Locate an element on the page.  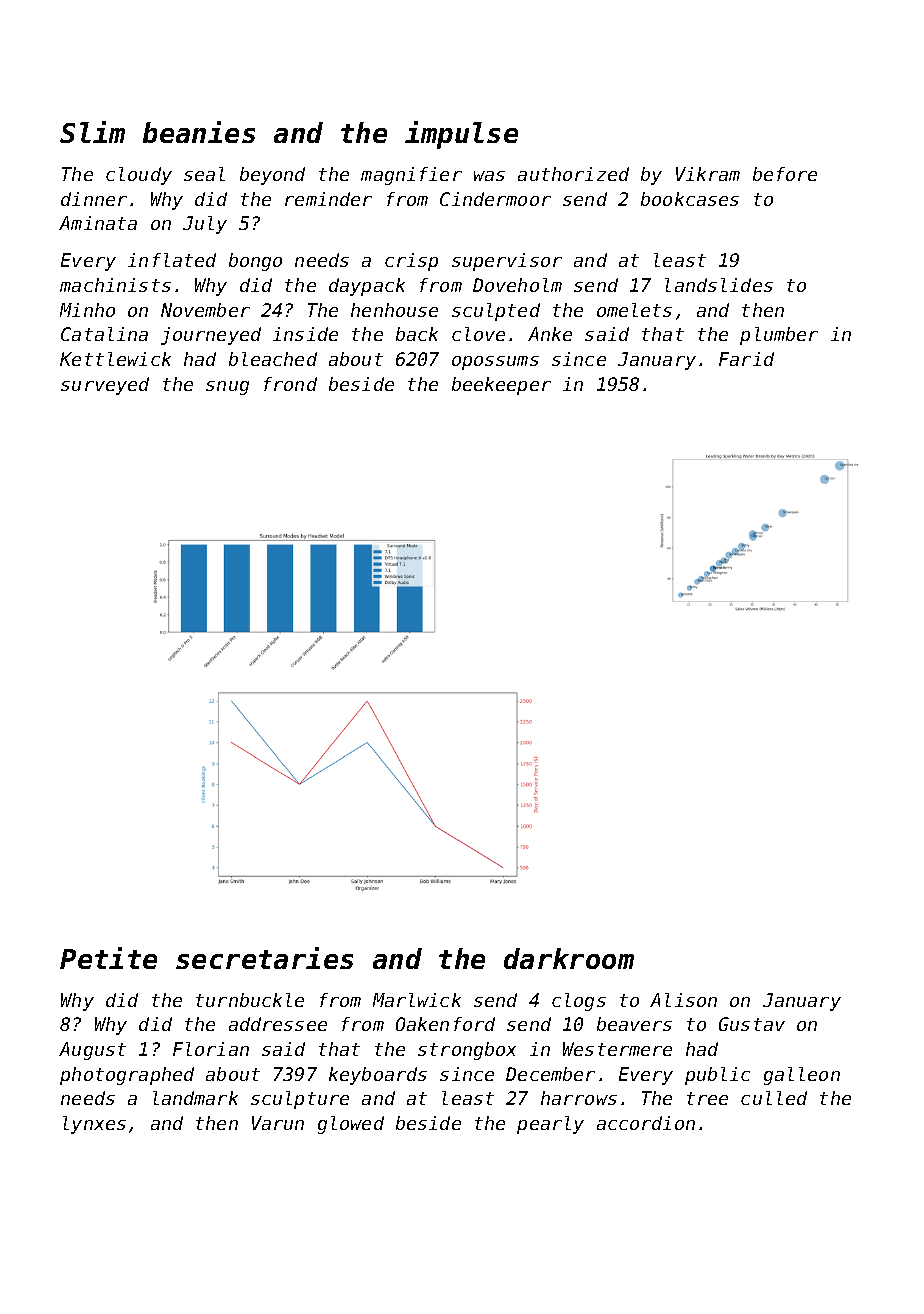
lynxes is located at coordinates (94, 1125).
